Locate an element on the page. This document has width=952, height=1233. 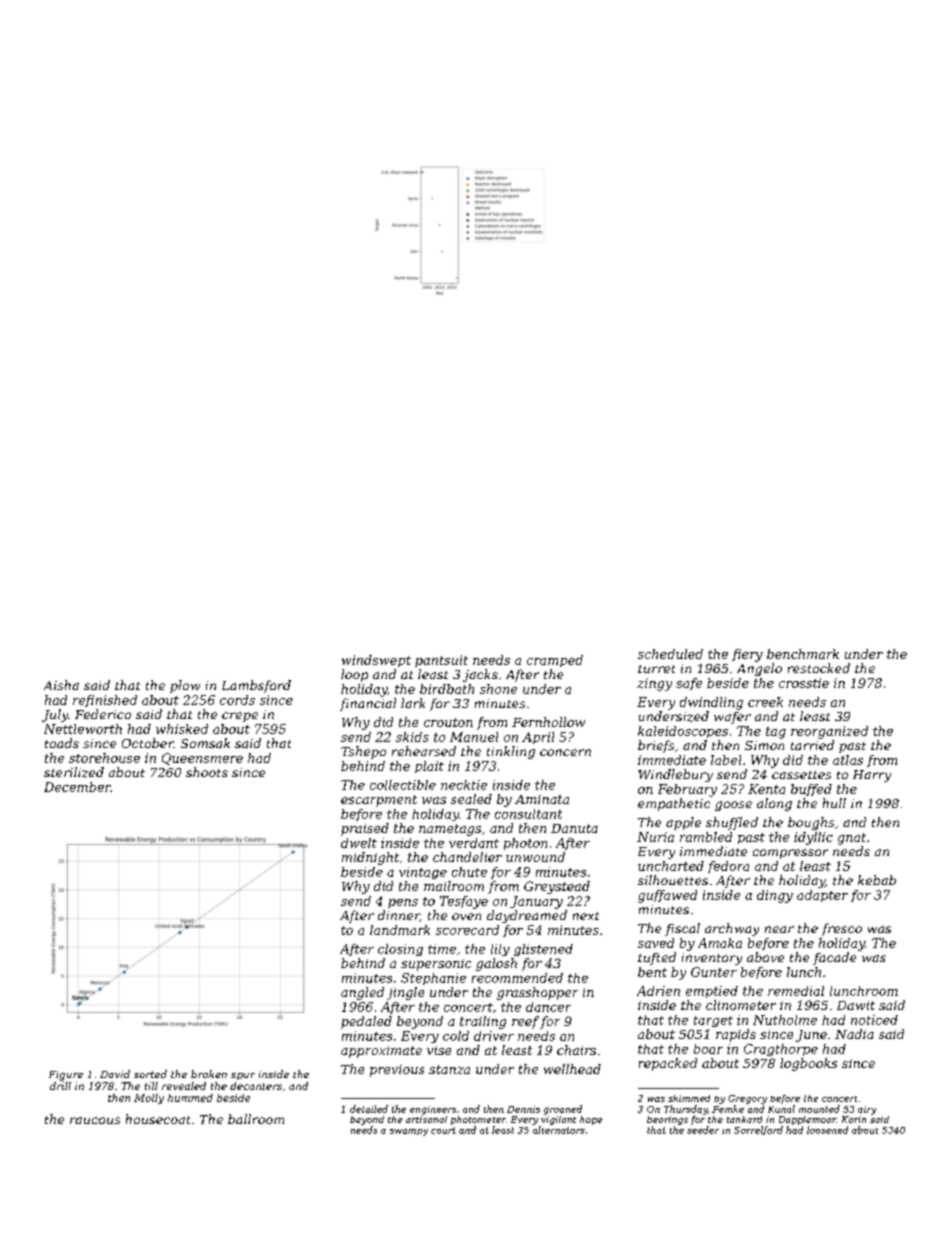
Figure is located at coordinates (66, 1076).
